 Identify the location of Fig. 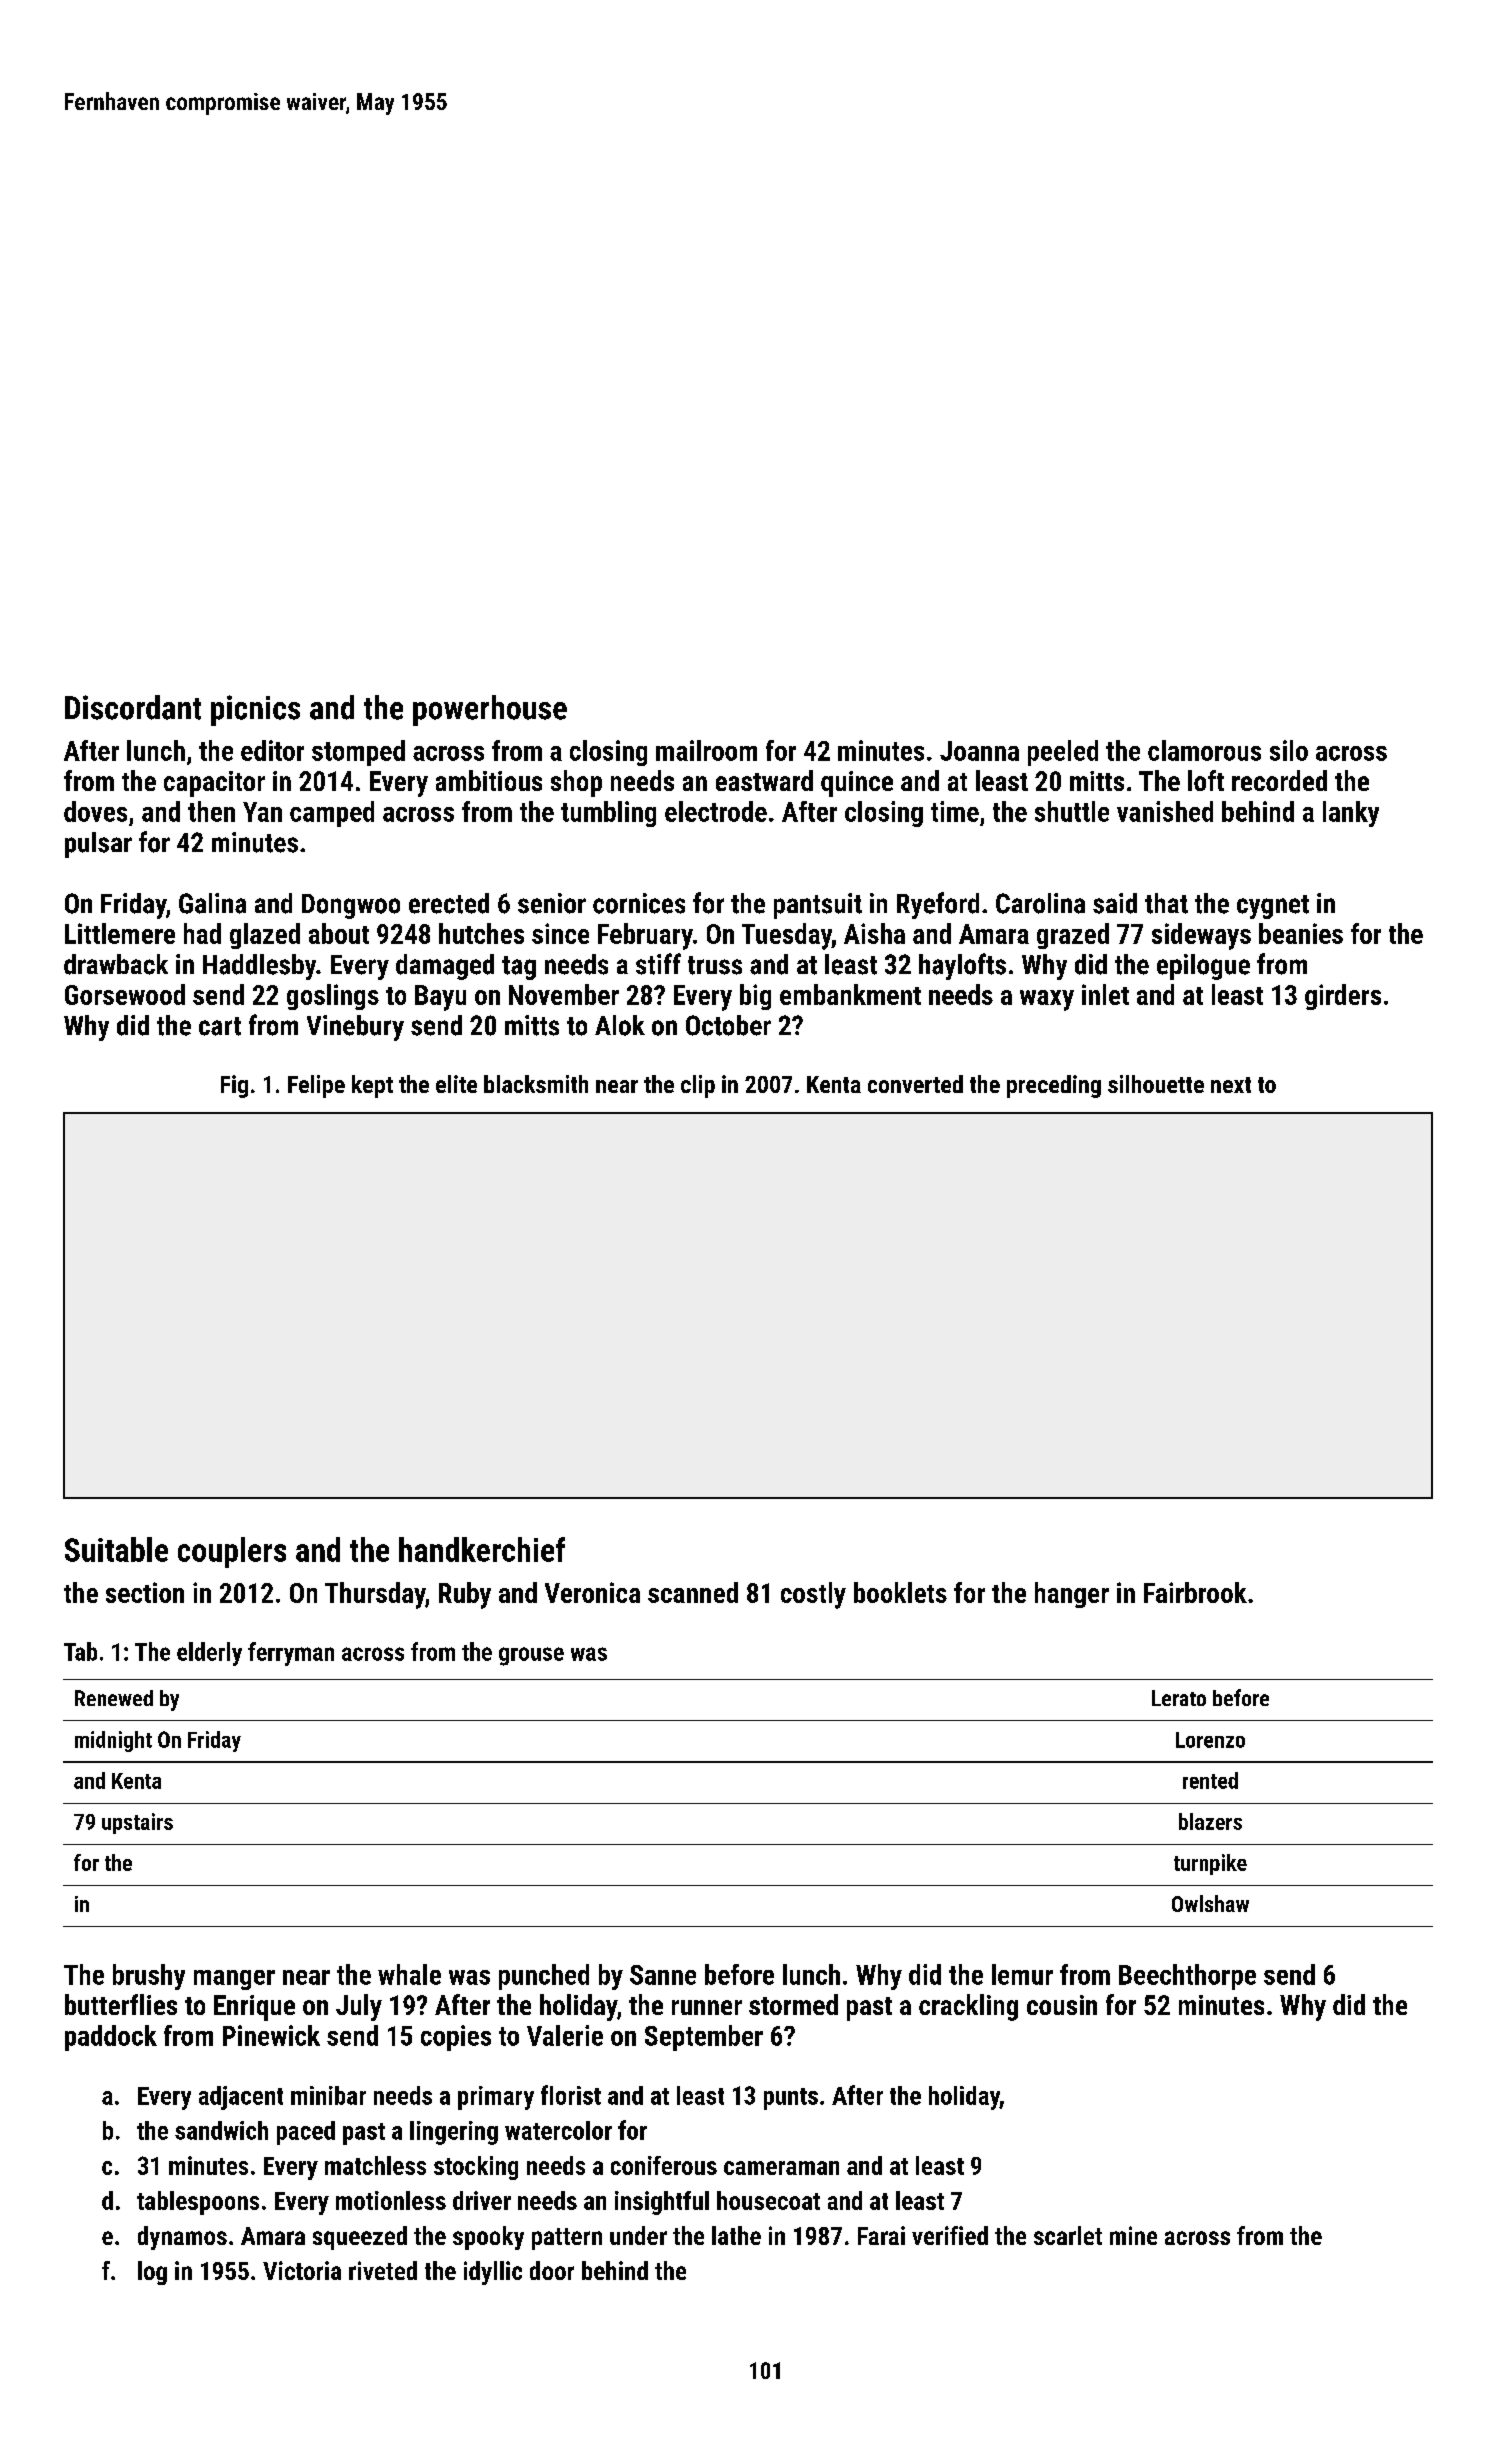
(234, 1086).
